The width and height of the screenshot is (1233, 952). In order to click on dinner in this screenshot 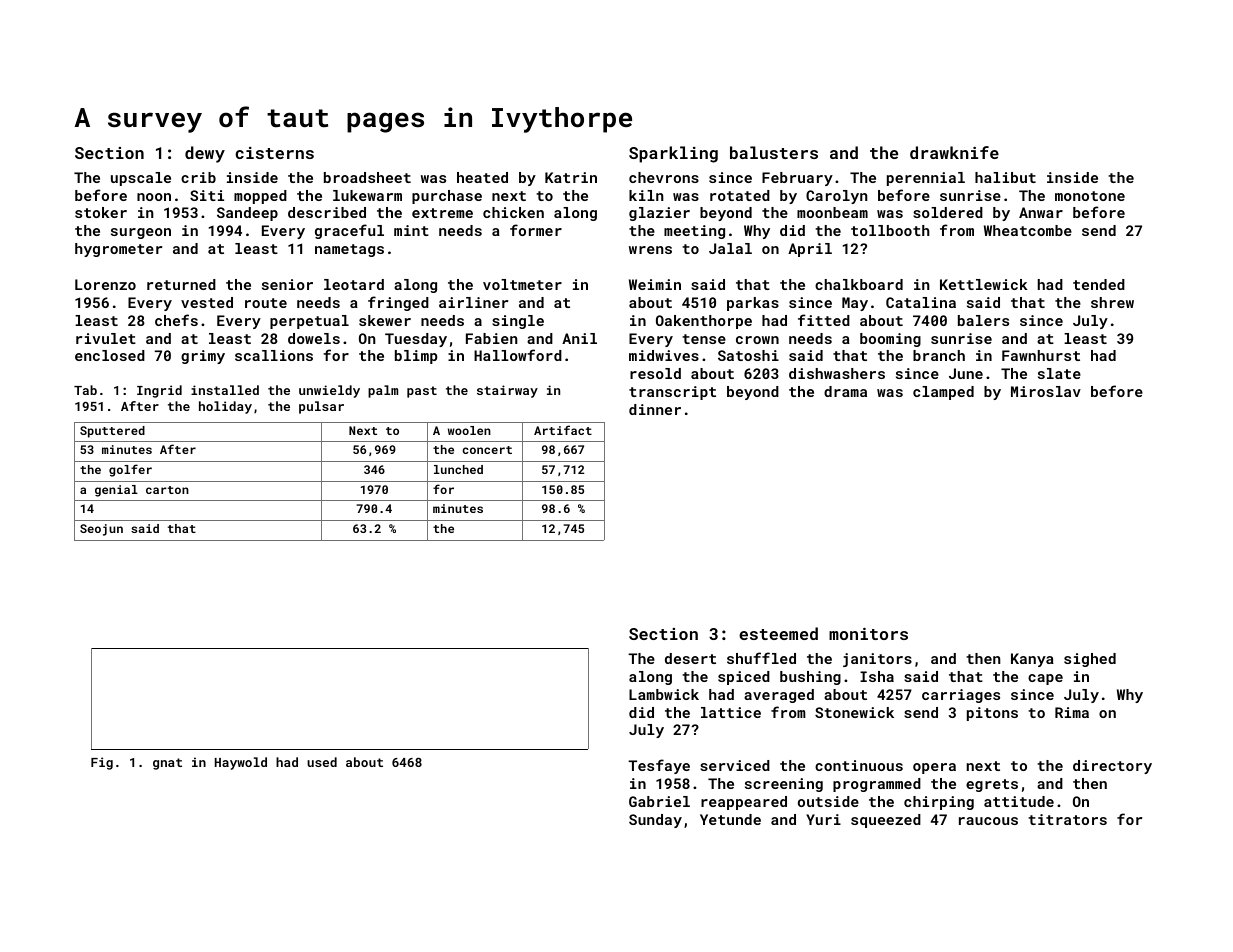, I will do `click(655, 409)`.
